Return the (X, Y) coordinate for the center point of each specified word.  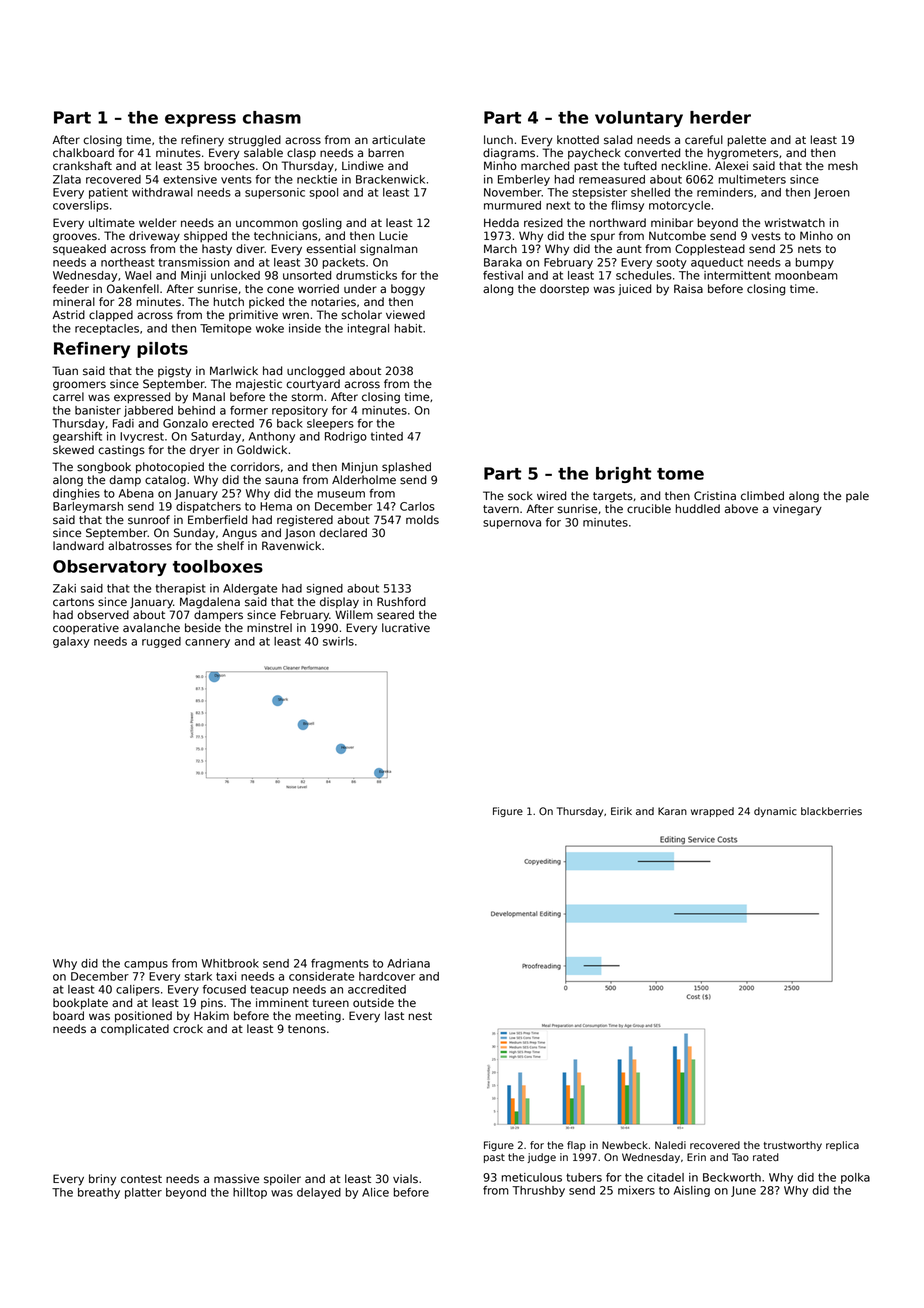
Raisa (688, 289)
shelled (650, 192)
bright (623, 475)
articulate (398, 140)
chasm (272, 117)
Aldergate (250, 589)
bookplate (80, 1004)
